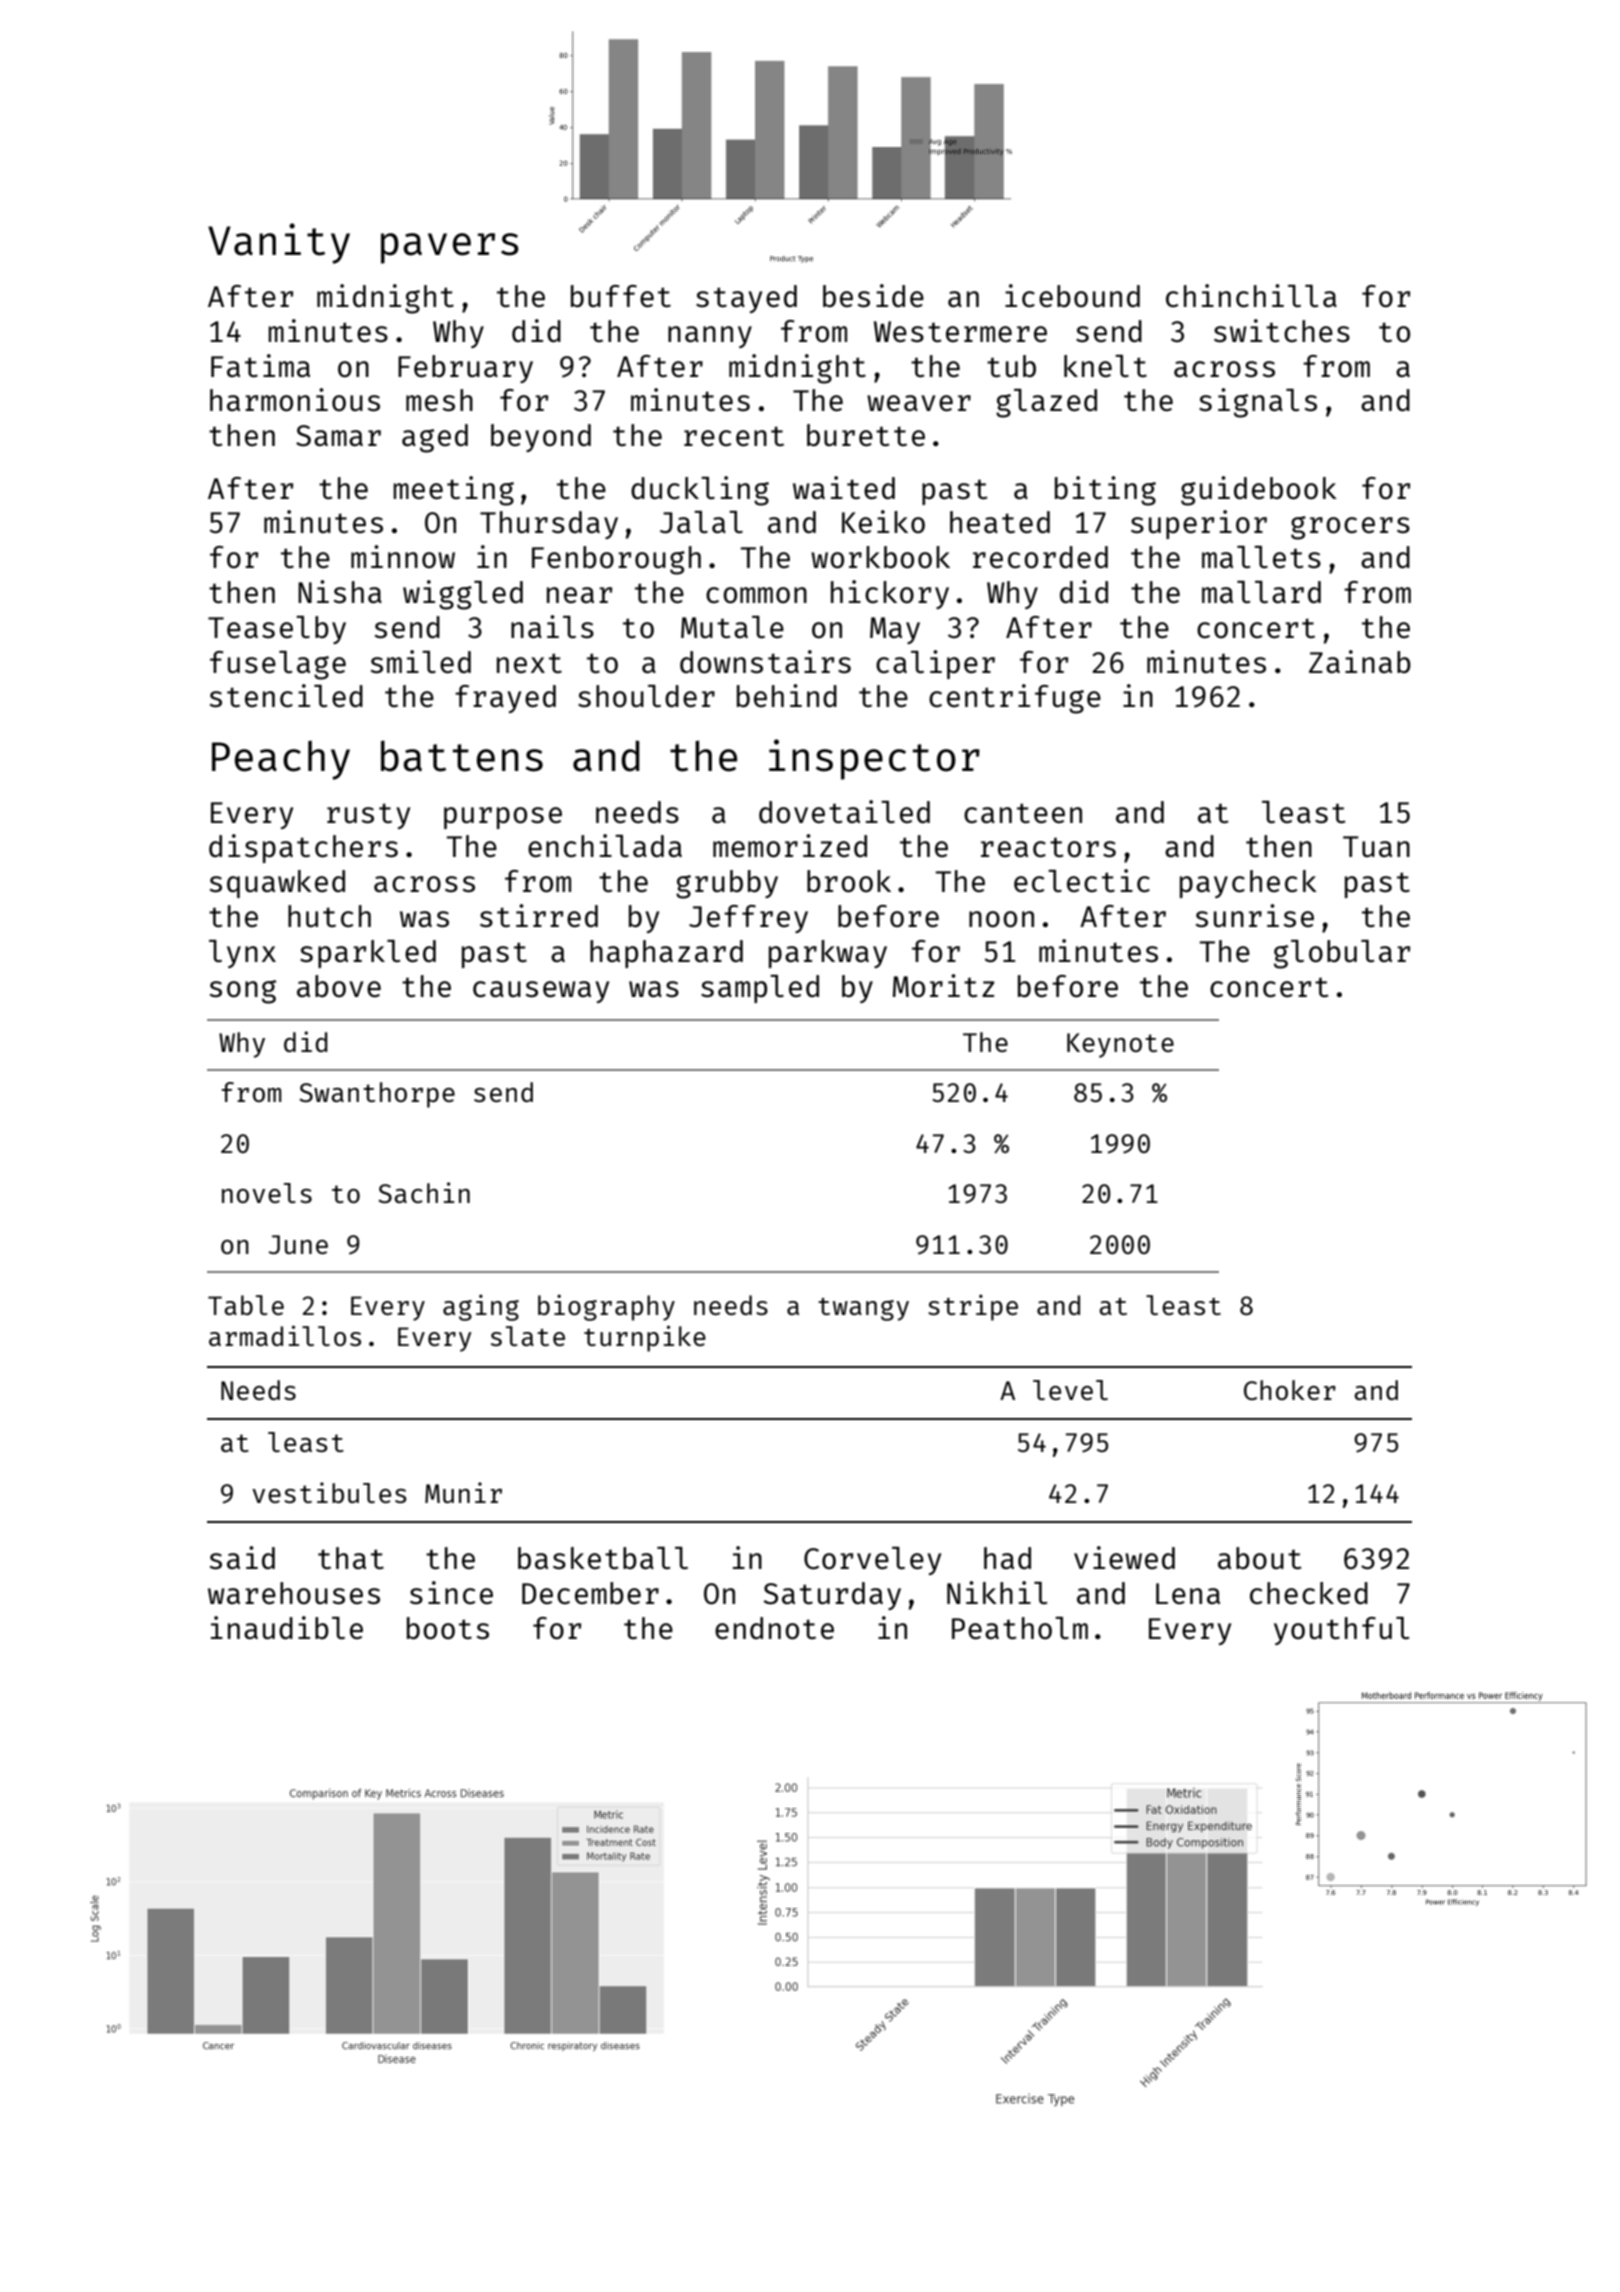  I want to click on enchilada, so click(605, 845).
